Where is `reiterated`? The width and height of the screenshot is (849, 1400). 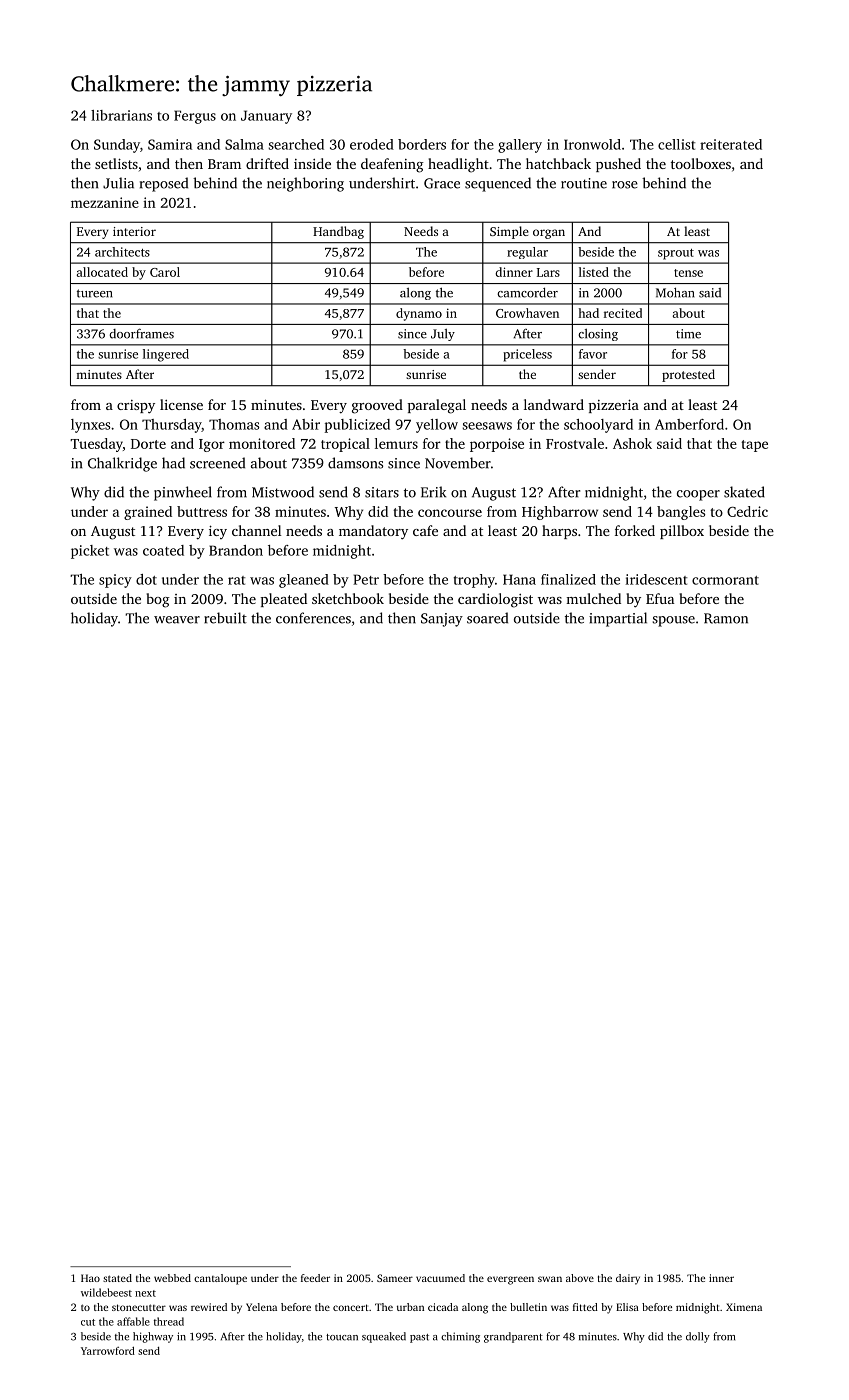 reiterated is located at coordinates (731, 144).
